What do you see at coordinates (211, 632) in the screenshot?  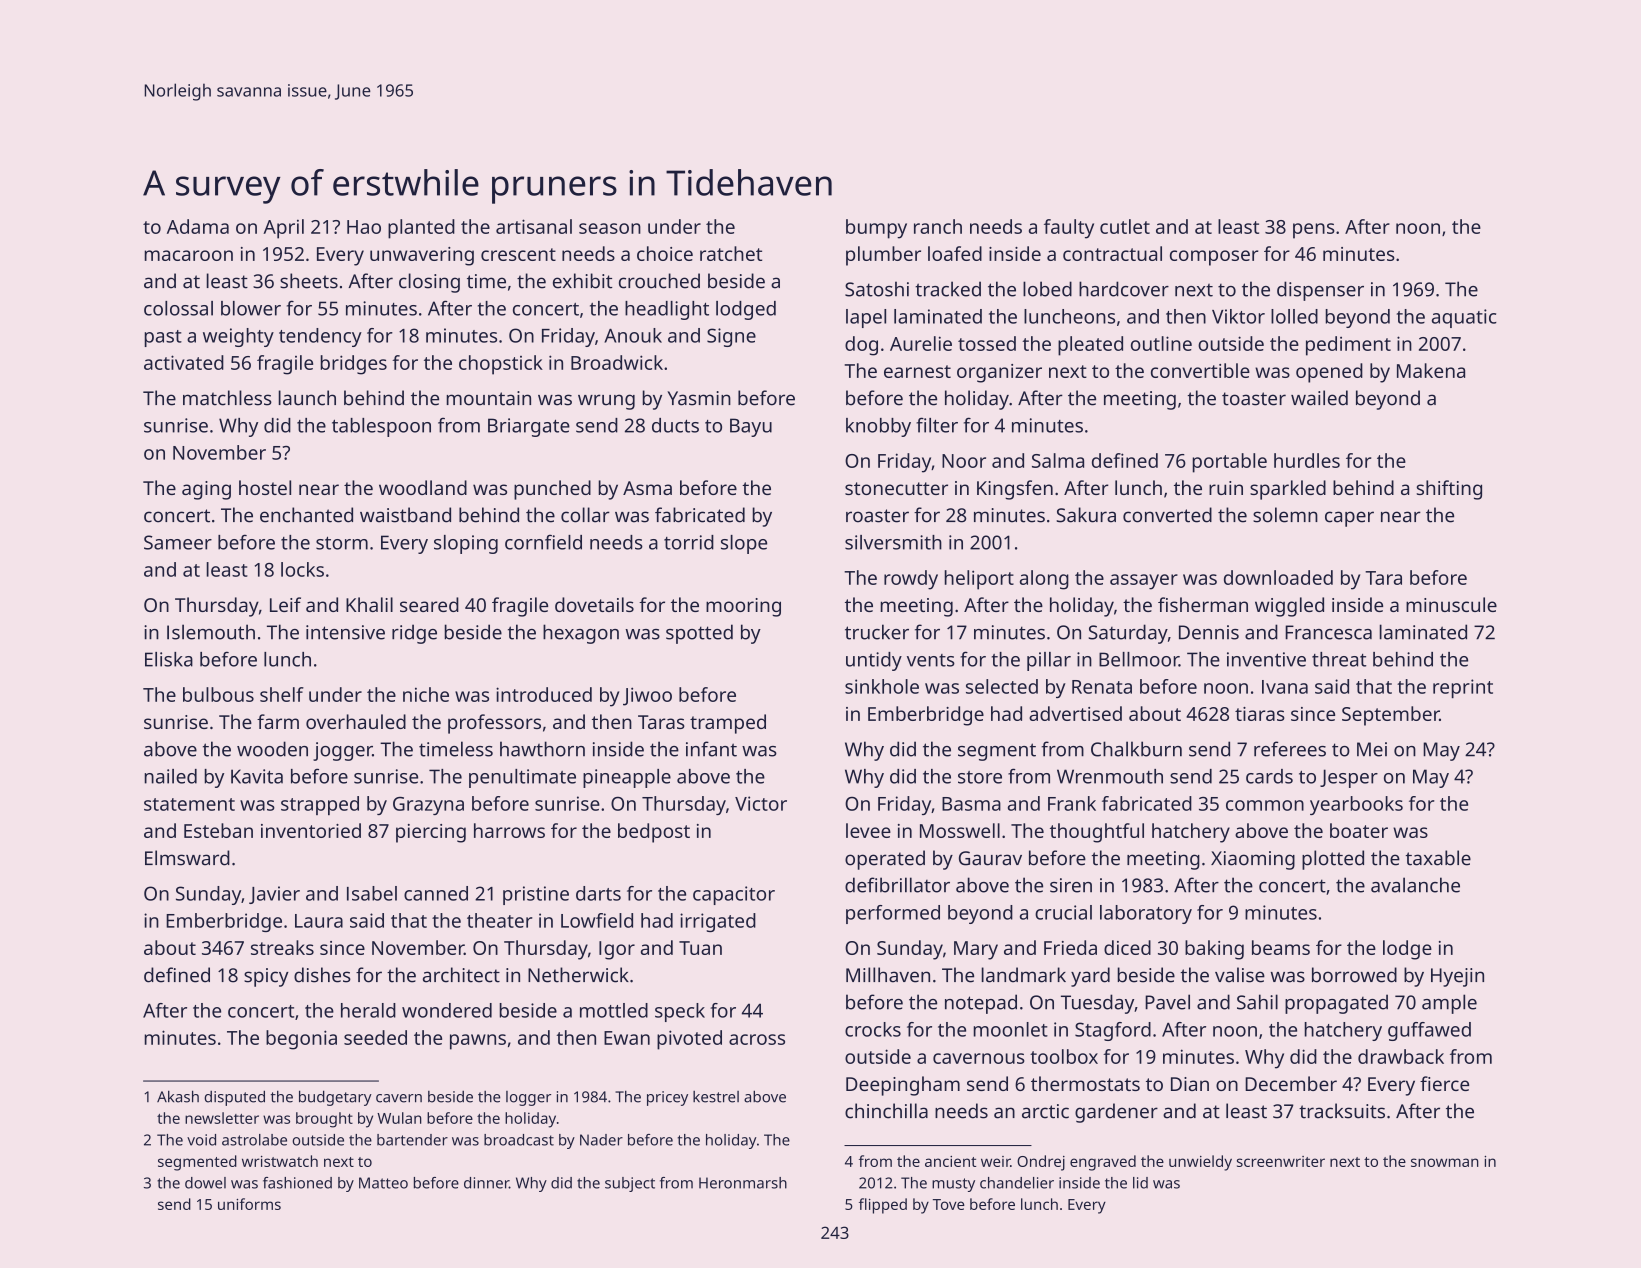 I see `Islemouth` at bounding box center [211, 632].
